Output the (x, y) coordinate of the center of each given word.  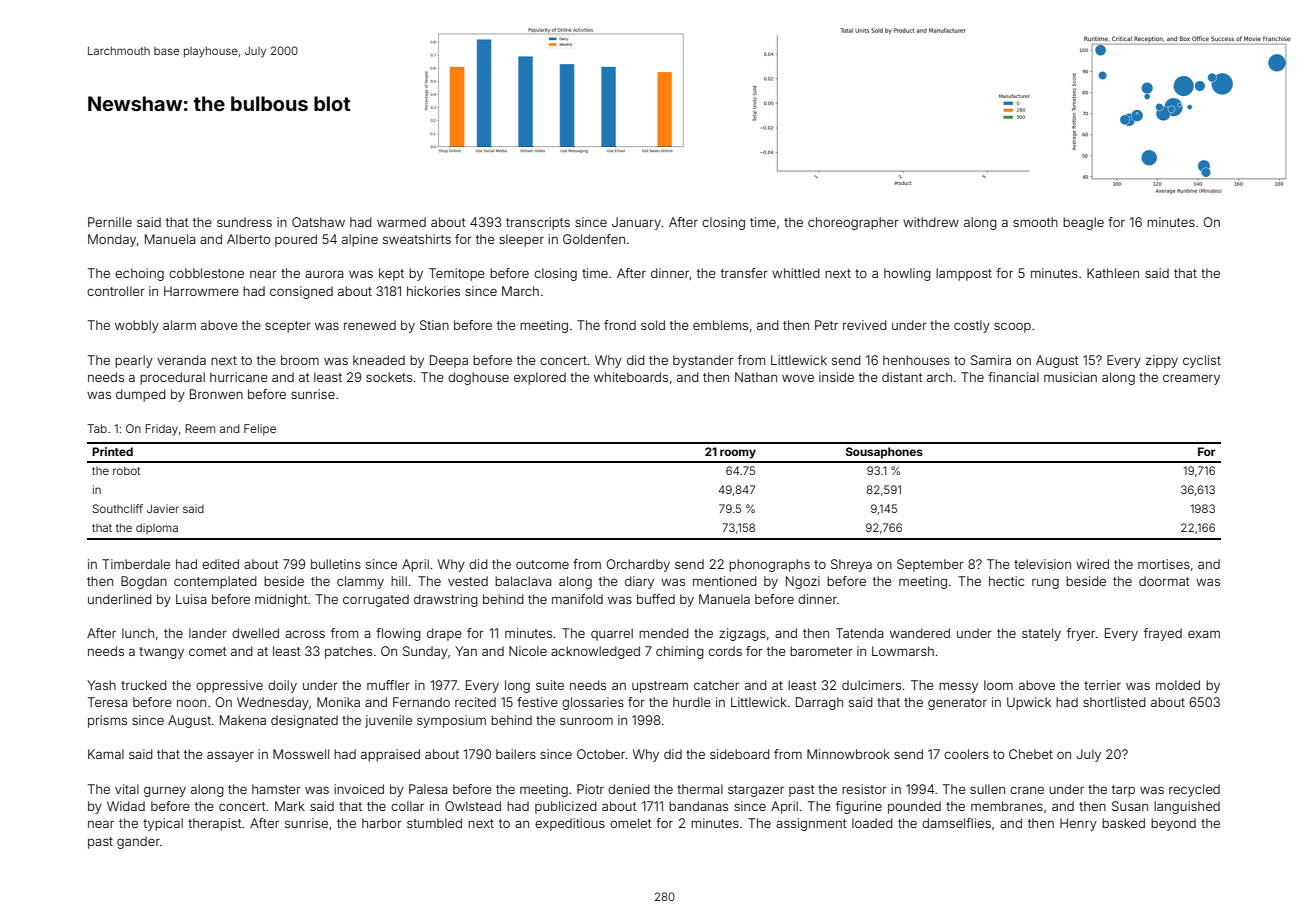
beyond (1173, 824)
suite (550, 685)
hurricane (239, 377)
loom (998, 685)
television (1042, 564)
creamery (1191, 379)
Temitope (457, 274)
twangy (161, 653)
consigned (301, 292)
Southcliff (118, 508)
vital (127, 789)
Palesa (428, 789)
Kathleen (1113, 273)
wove (798, 378)
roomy (738, 454)
